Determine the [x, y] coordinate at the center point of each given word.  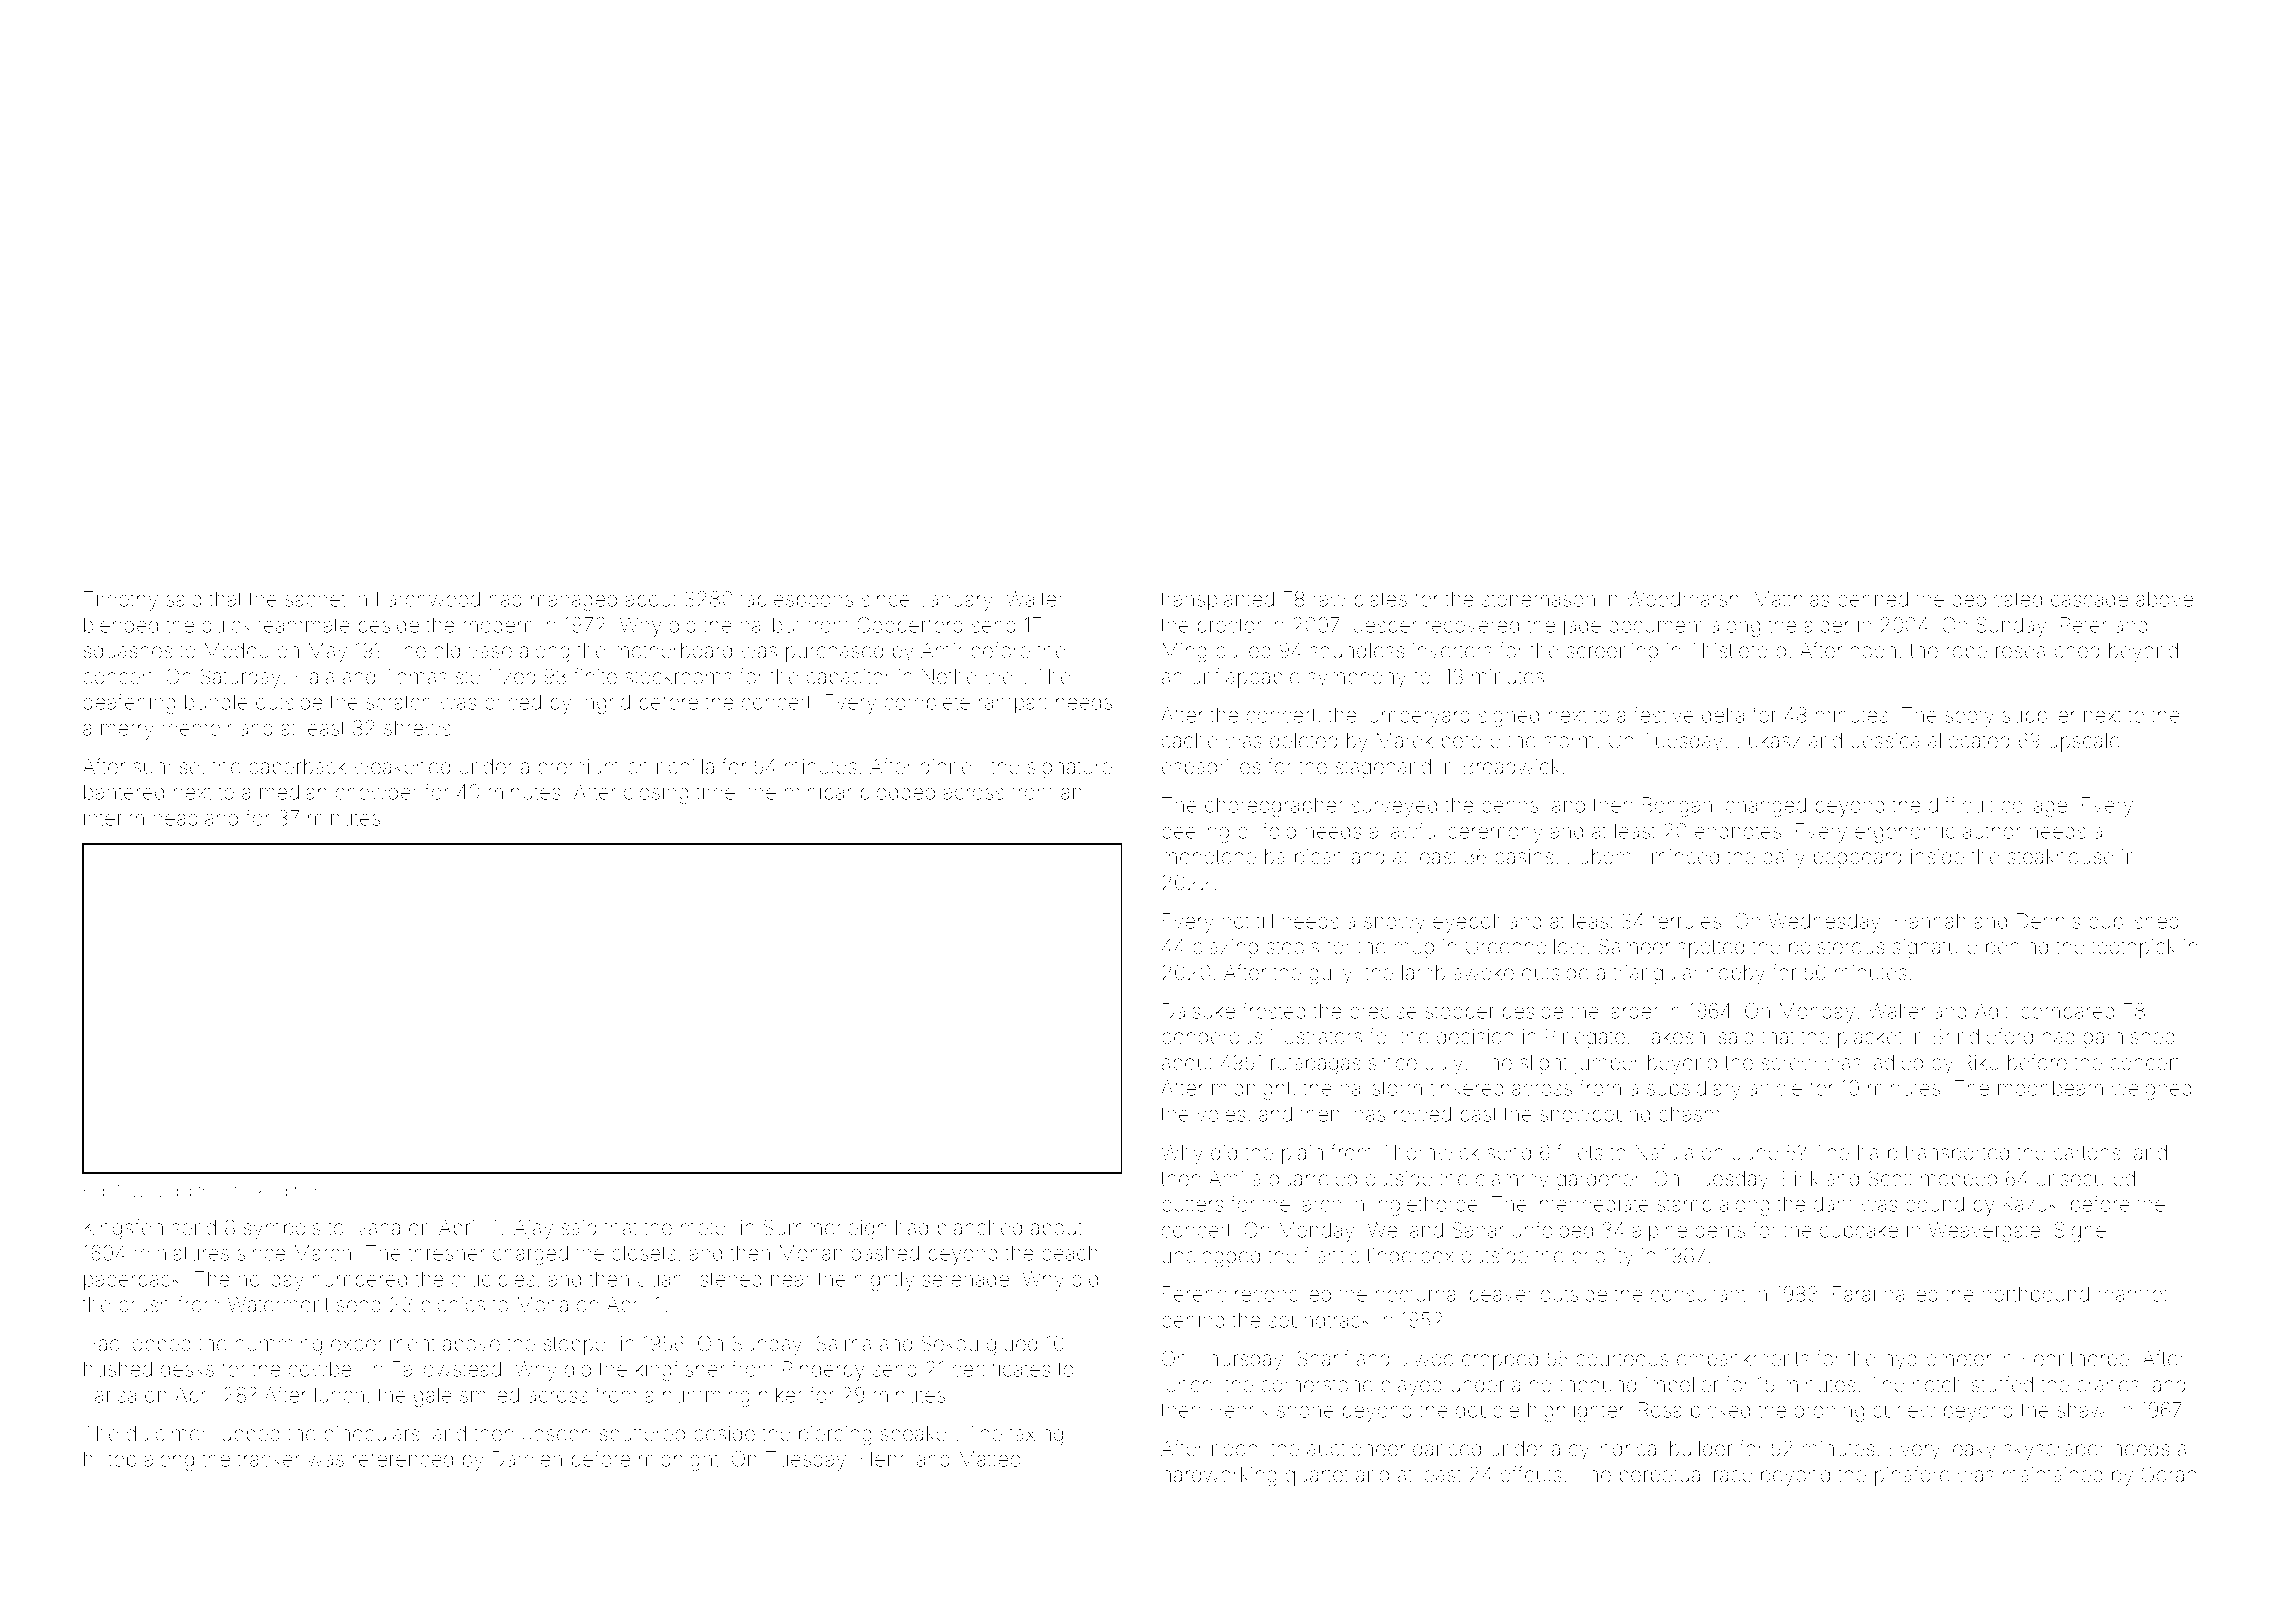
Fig [94, 1192]
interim [114, 818]
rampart [1013, 704]
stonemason [1538, 599]
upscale [2084, 742]
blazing [1225, 949]
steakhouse [2061, 857]
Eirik [1801, 1178]
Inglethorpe [1426, 1206]
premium [579, 768]
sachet [315, 599]
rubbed [247, 1434]
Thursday [1239, 1360]
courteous [1622, 1359]
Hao [102, 1343]
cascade [2089, 599]
